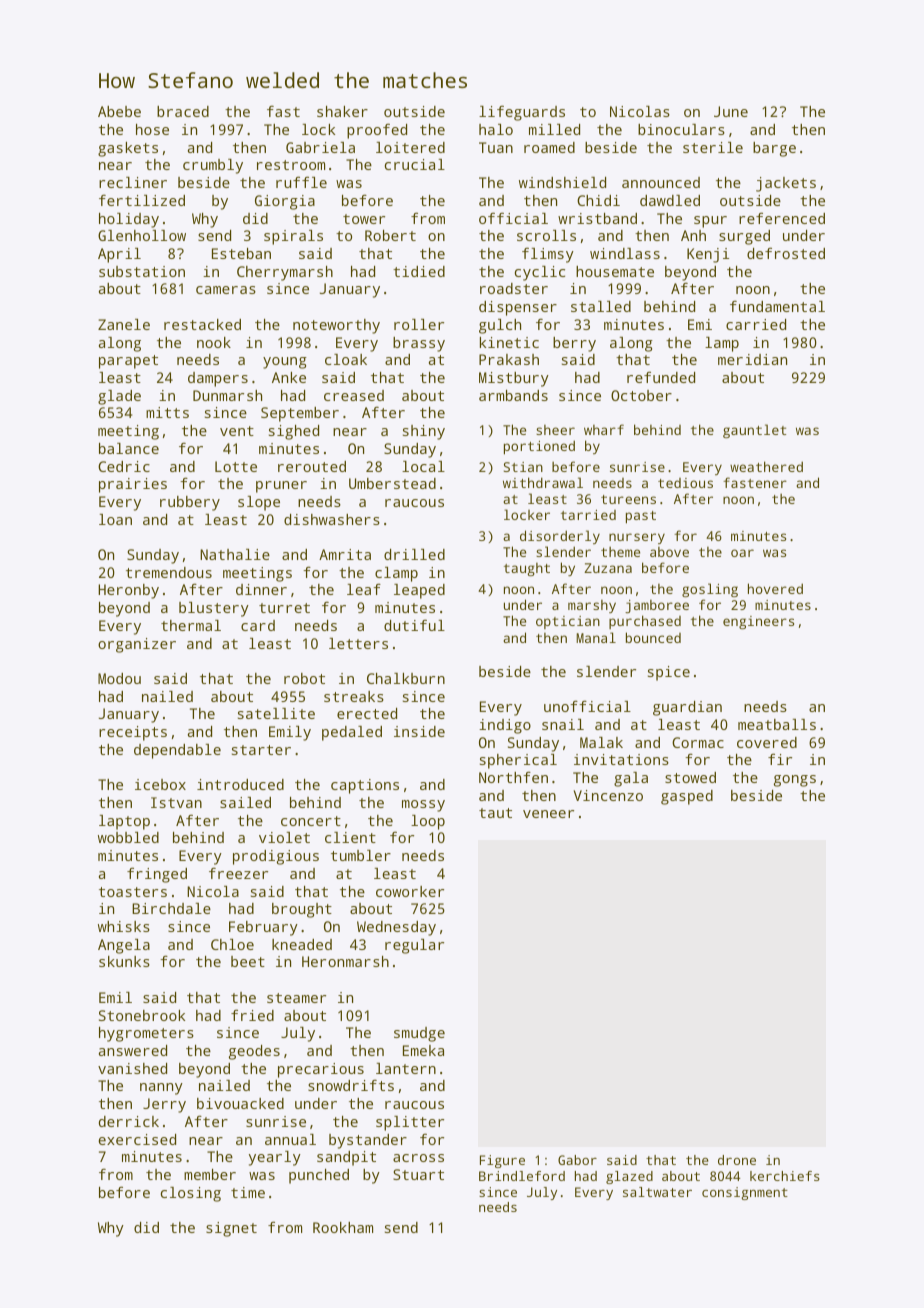  What do you see at coordinates (782, 218) in the image?
I see `referenced` at bounding box center [782, 218].
